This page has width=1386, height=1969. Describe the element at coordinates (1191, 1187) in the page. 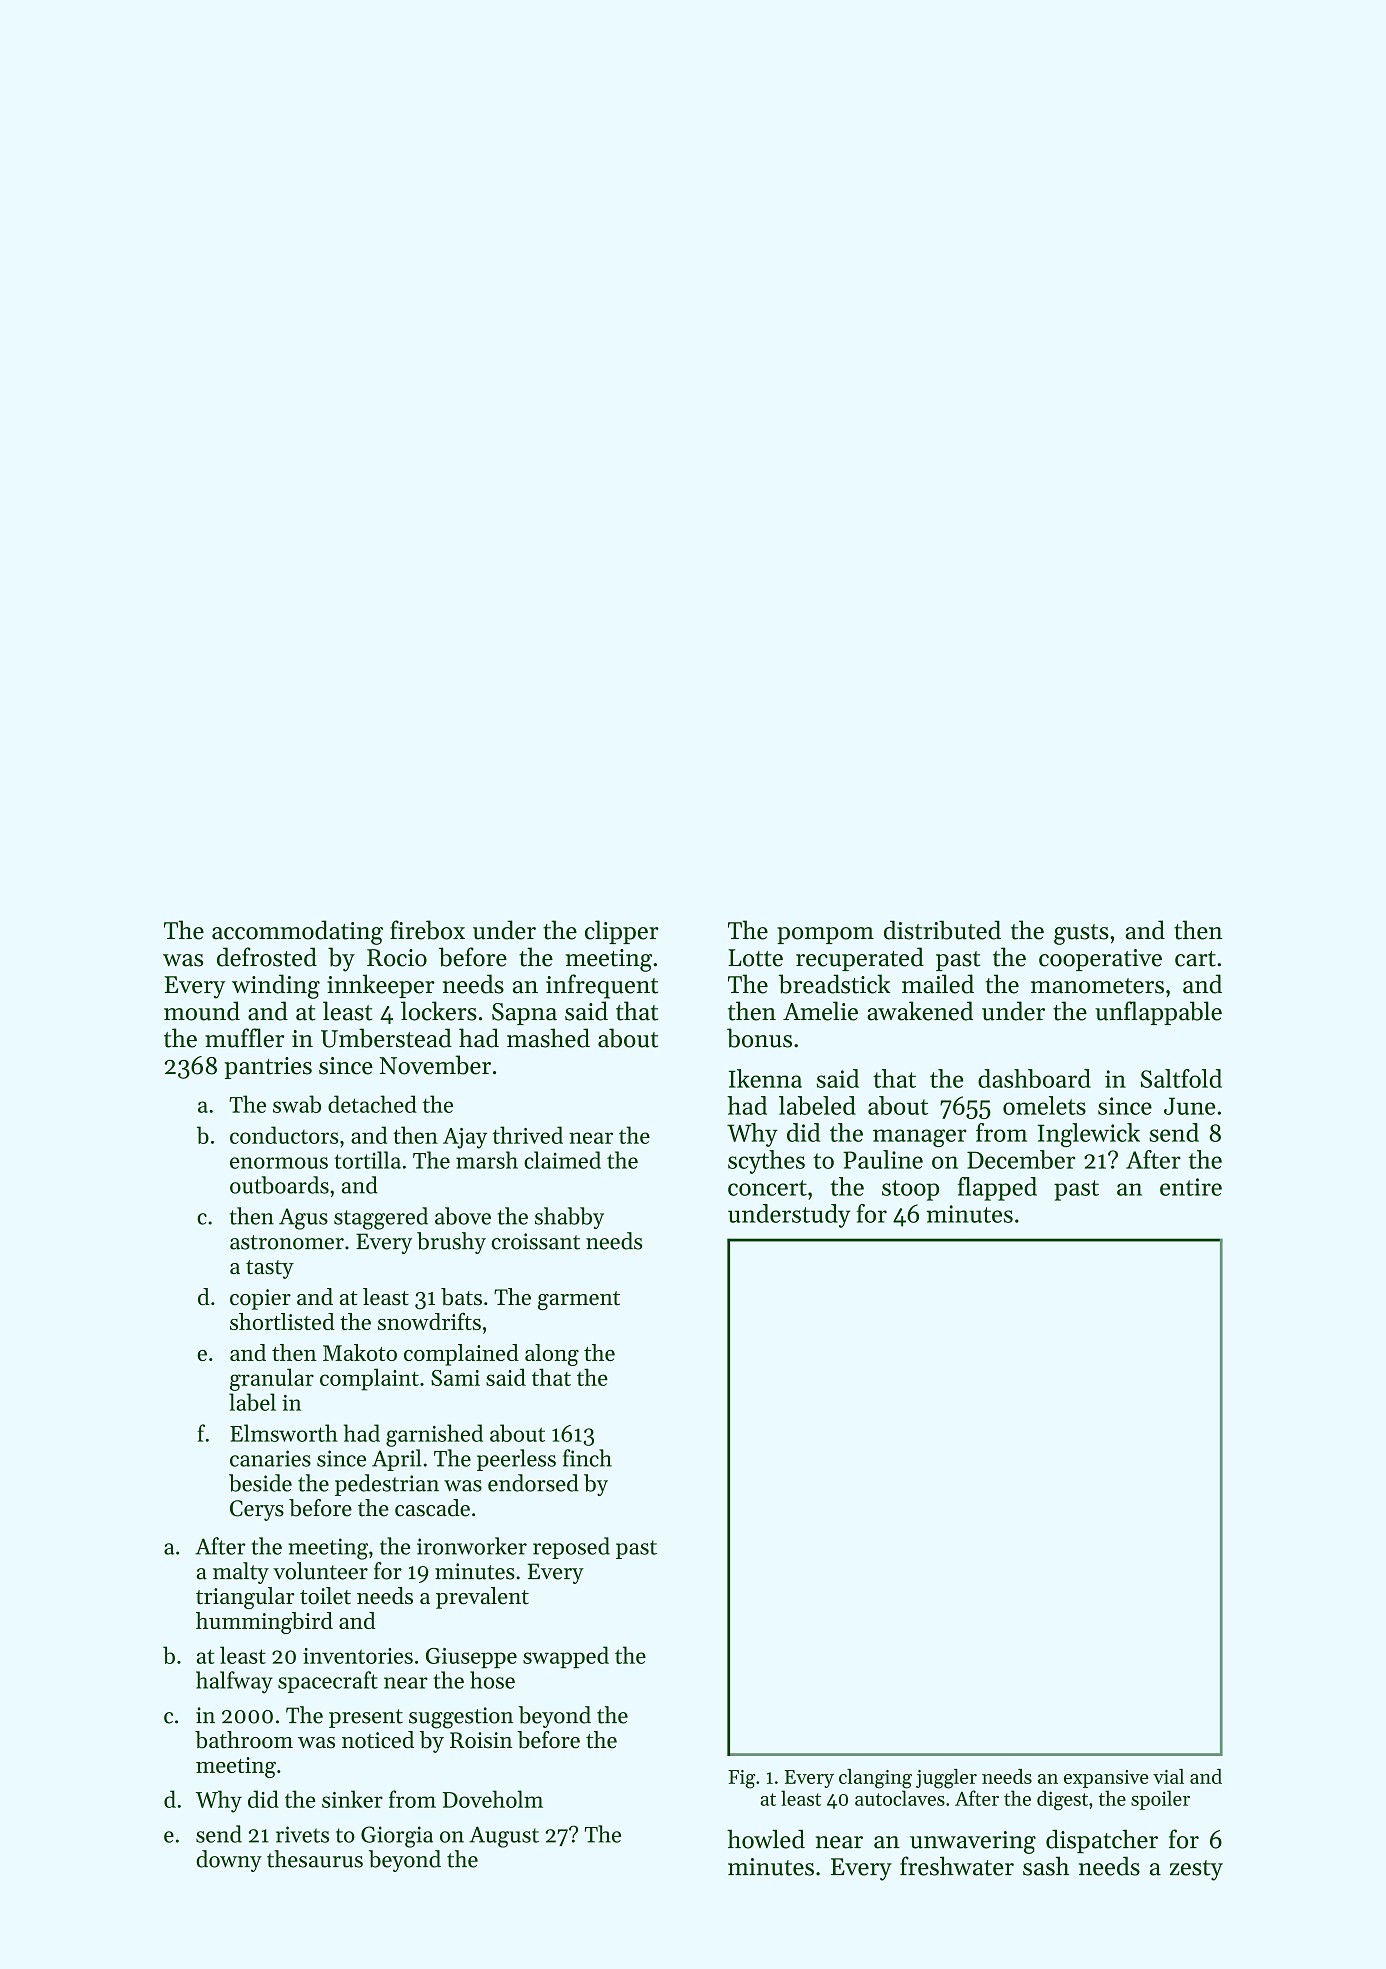

I see `entire` at that location.
